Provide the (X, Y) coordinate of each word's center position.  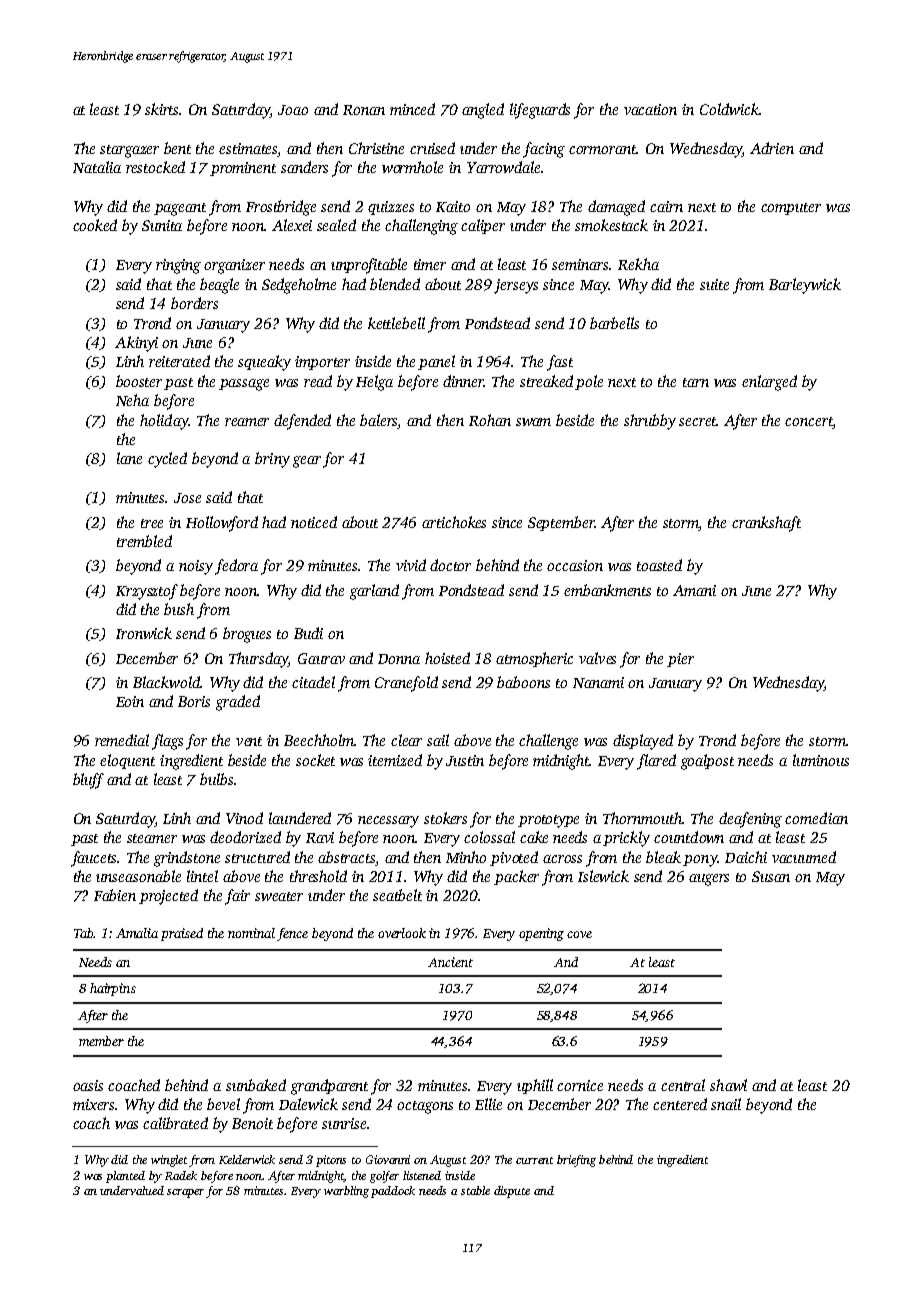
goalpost (707, 762)
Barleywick (805, 286)
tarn (696, 382)
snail (726, 1104)
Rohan (490, 420)
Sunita (162, 225)
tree (152, 523)
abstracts (346, 857)
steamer (152, 838)
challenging (421, 227)
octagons (425, 1107)
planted (125, 1177)
